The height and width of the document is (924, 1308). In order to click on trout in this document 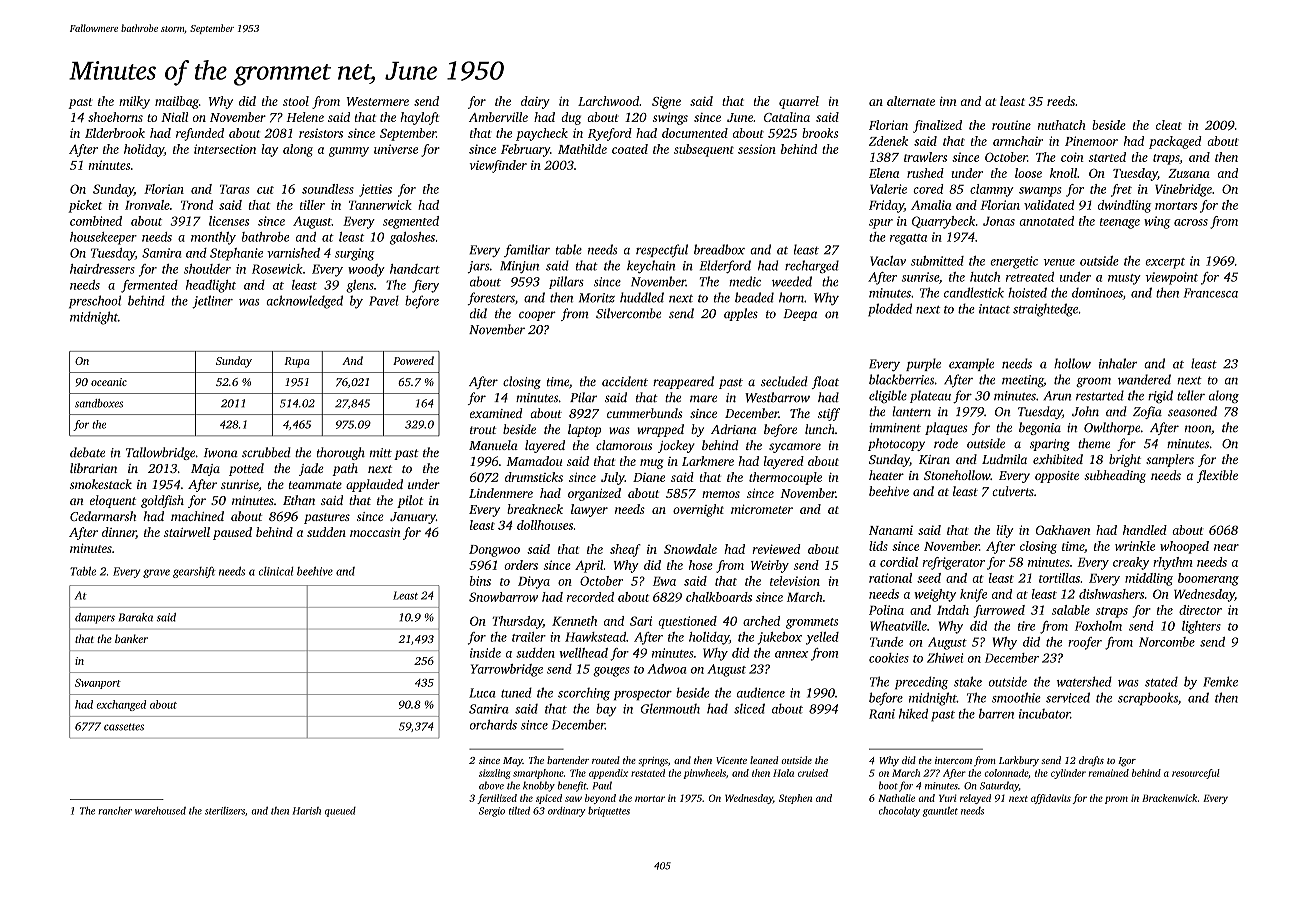, I will do `click(483, 430)`.
